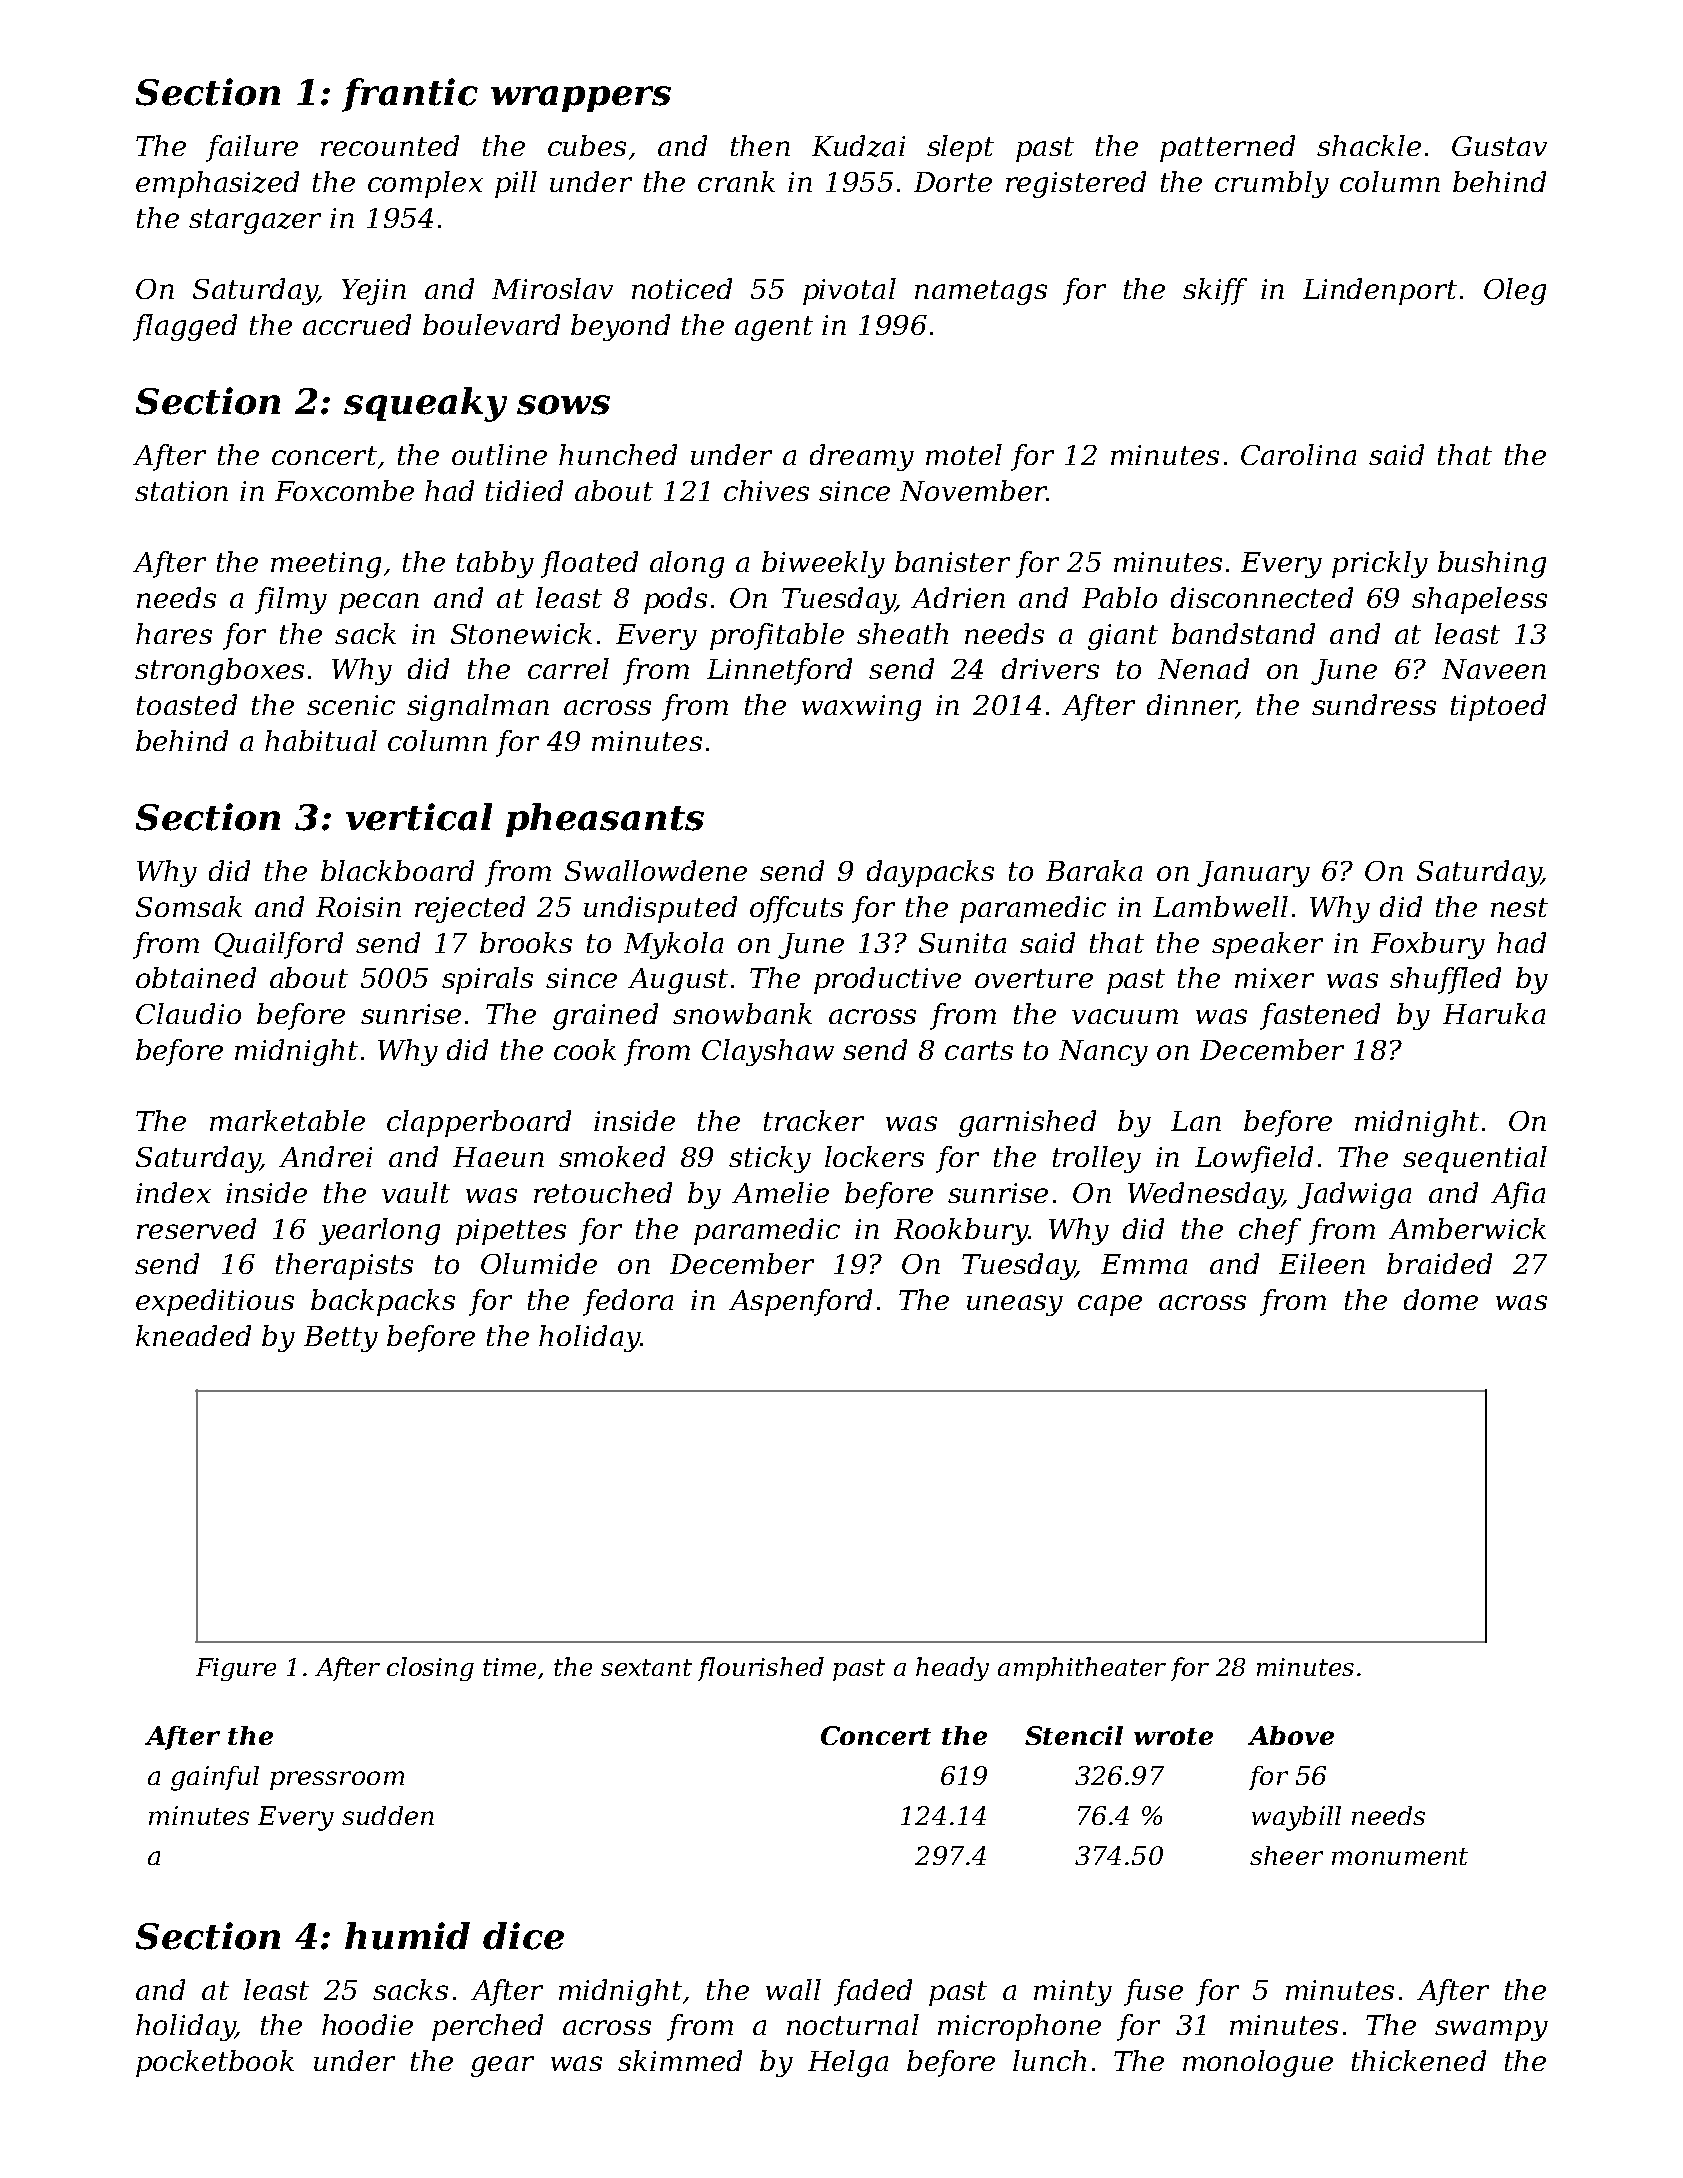 The height and width of the image is (2178, 1683). I want to click on gainful, so click(215, 1778).
